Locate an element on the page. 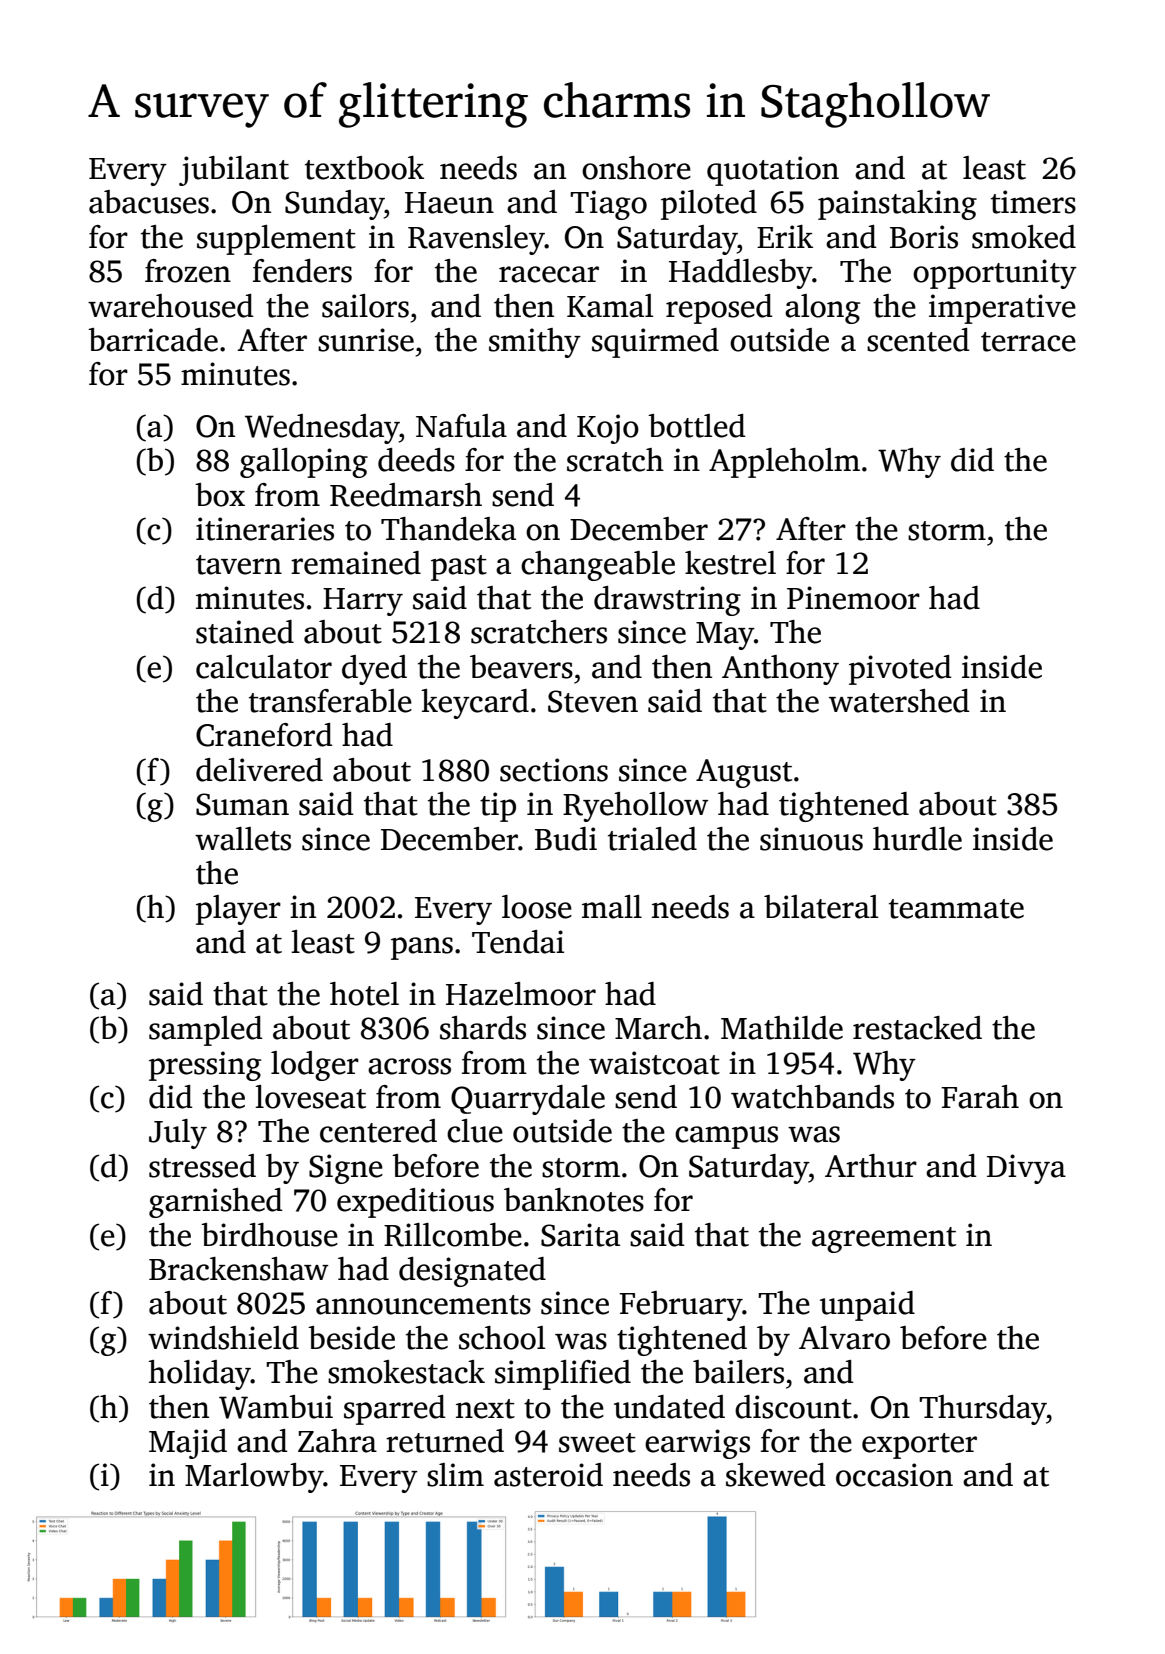 This image has height=1654, width=1165. abacuses is located at coordinates (149, 202).
